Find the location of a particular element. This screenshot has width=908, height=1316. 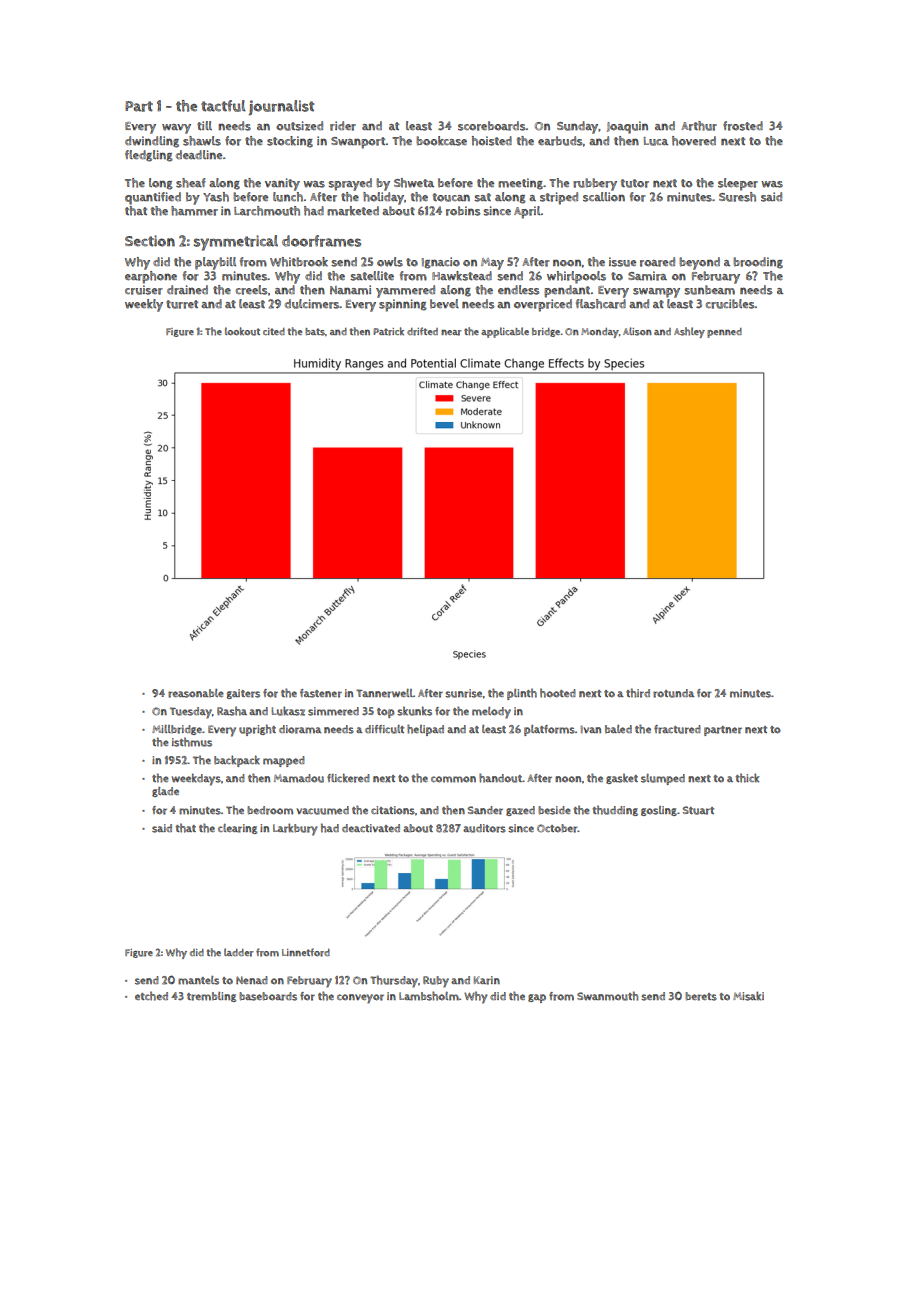

Shweta is located at coordinates (414, 183).
